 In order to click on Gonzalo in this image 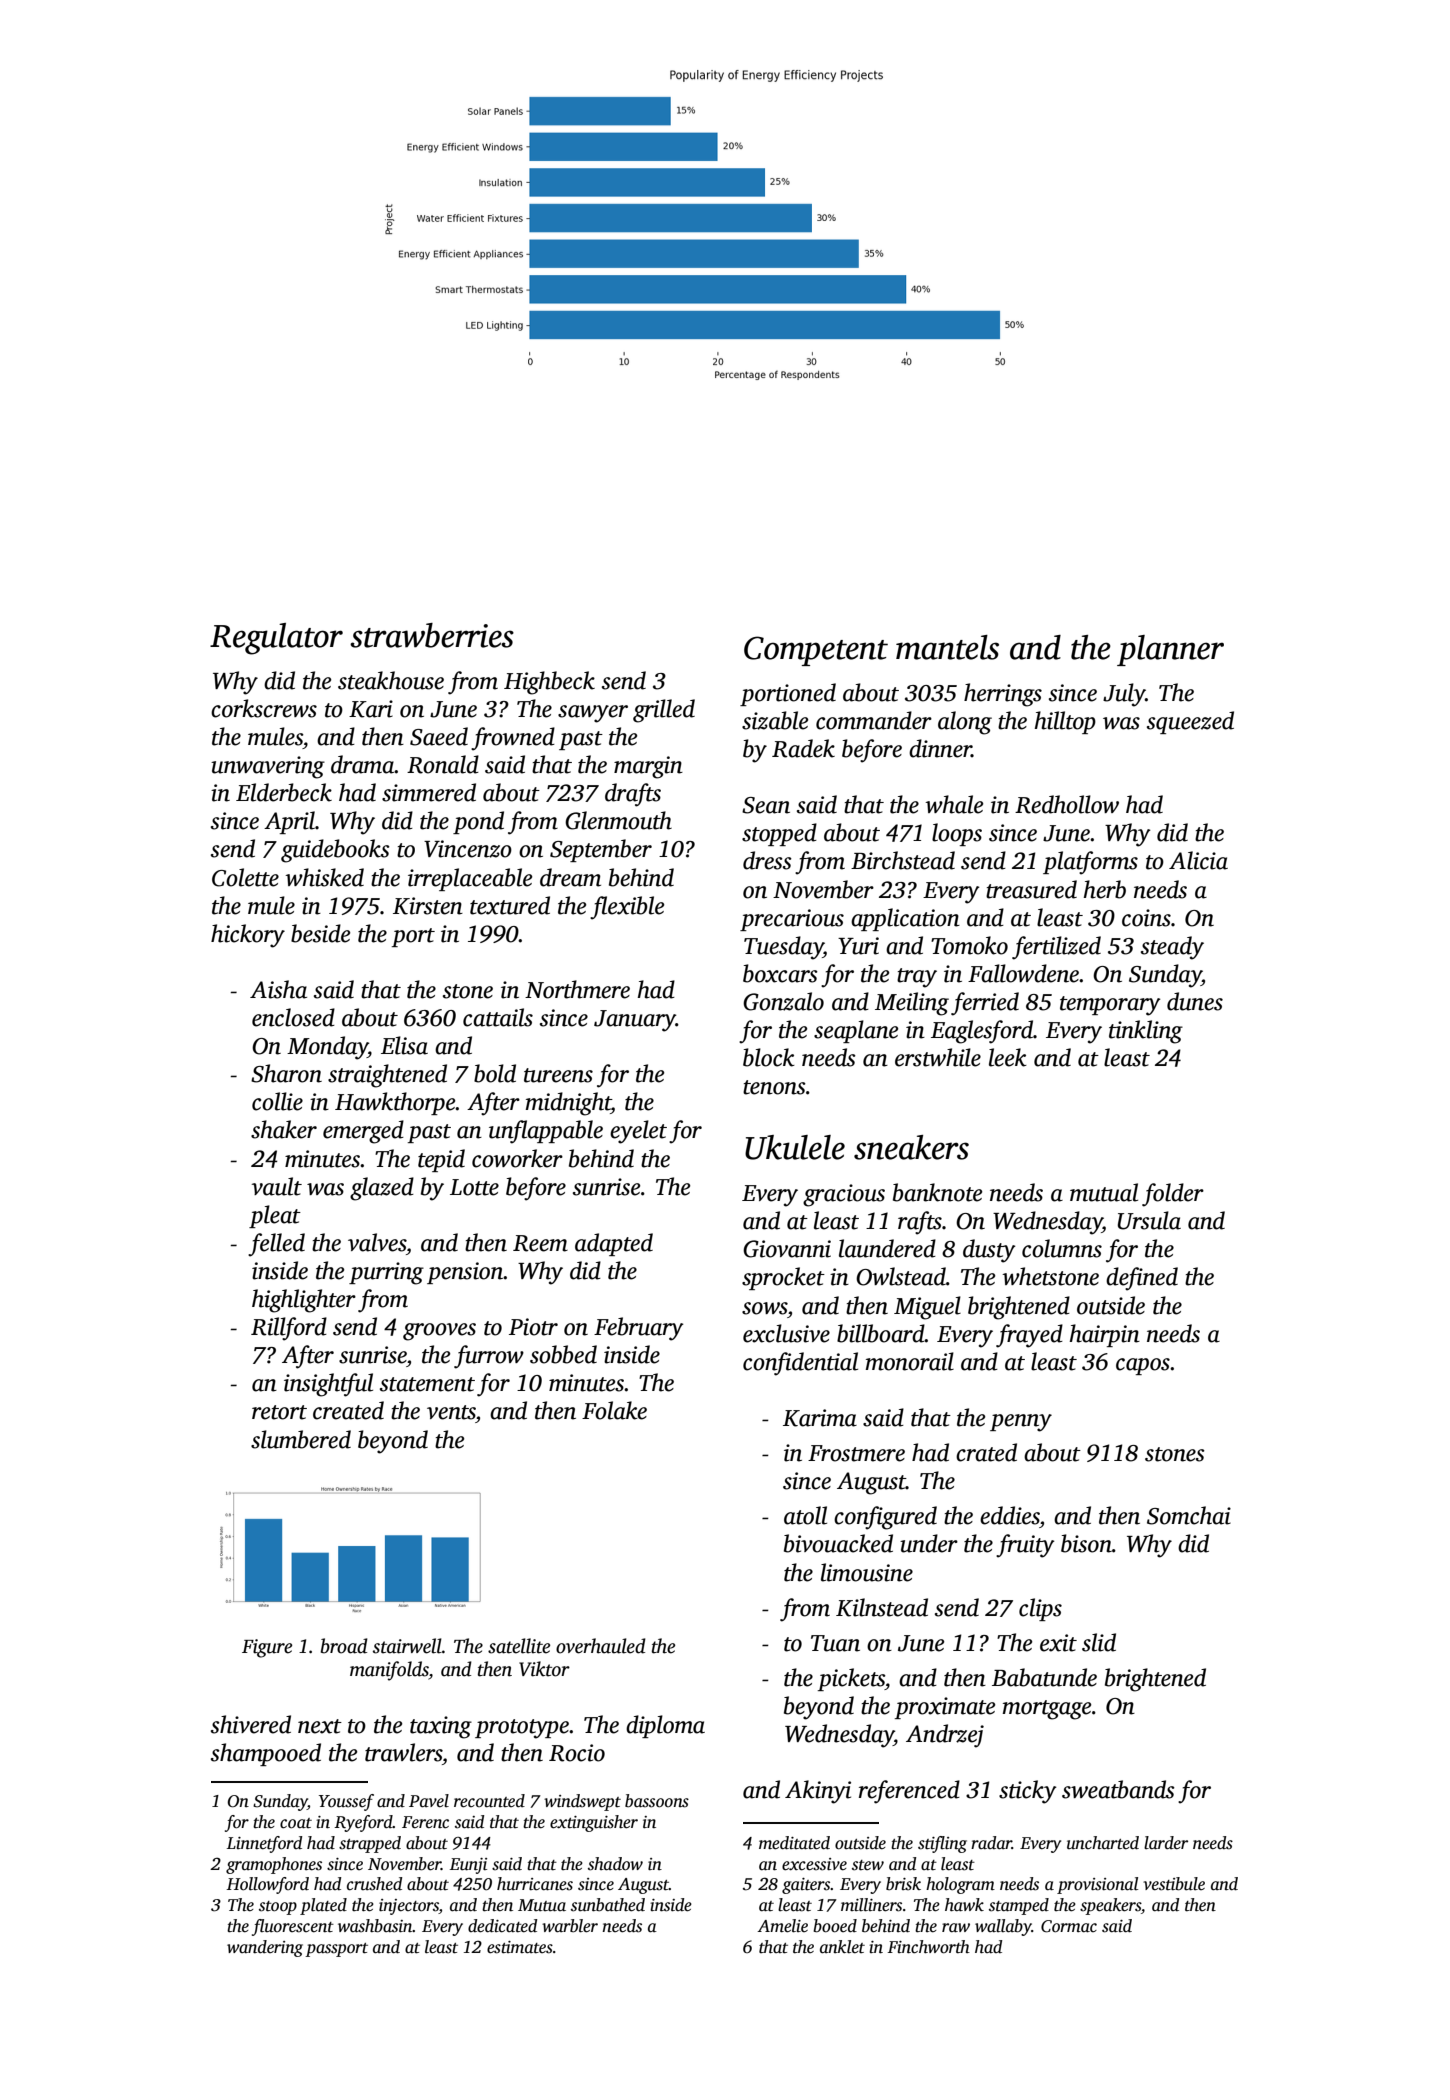, I will do `click(783, 1001)`.
